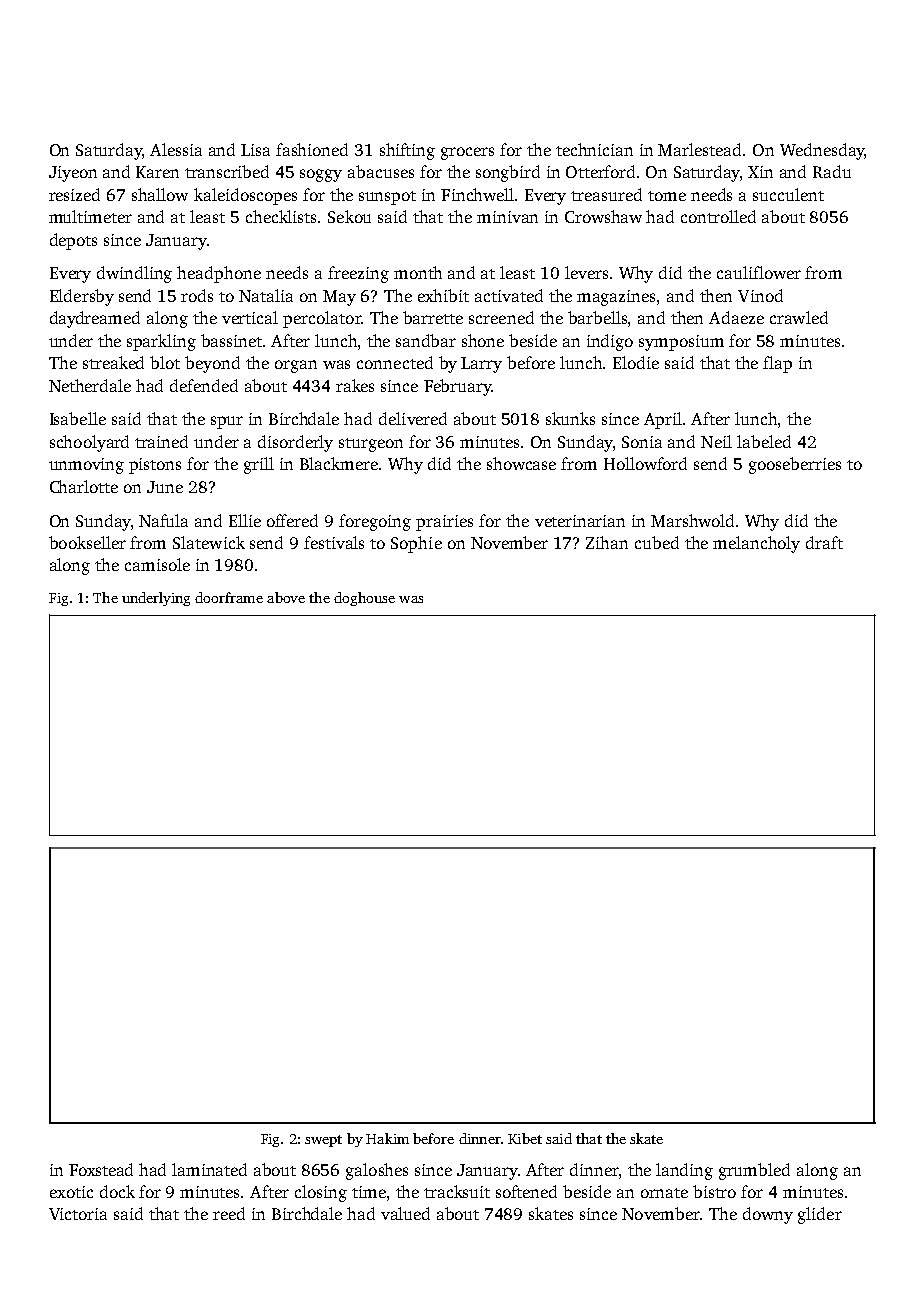  I want to click on camisole, so click(157, 564).
